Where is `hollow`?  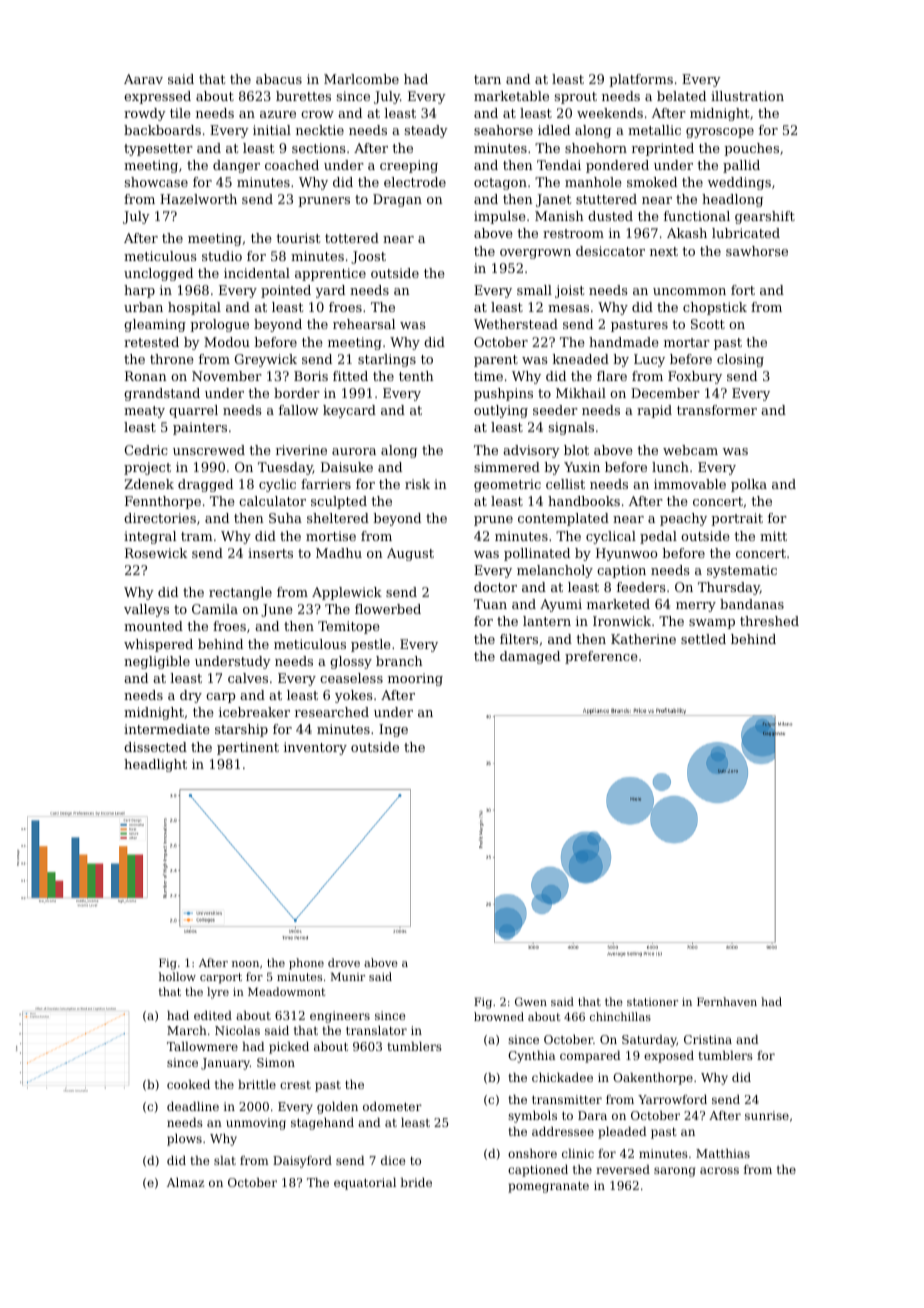 hollow is located at coordinates (177, 976).
